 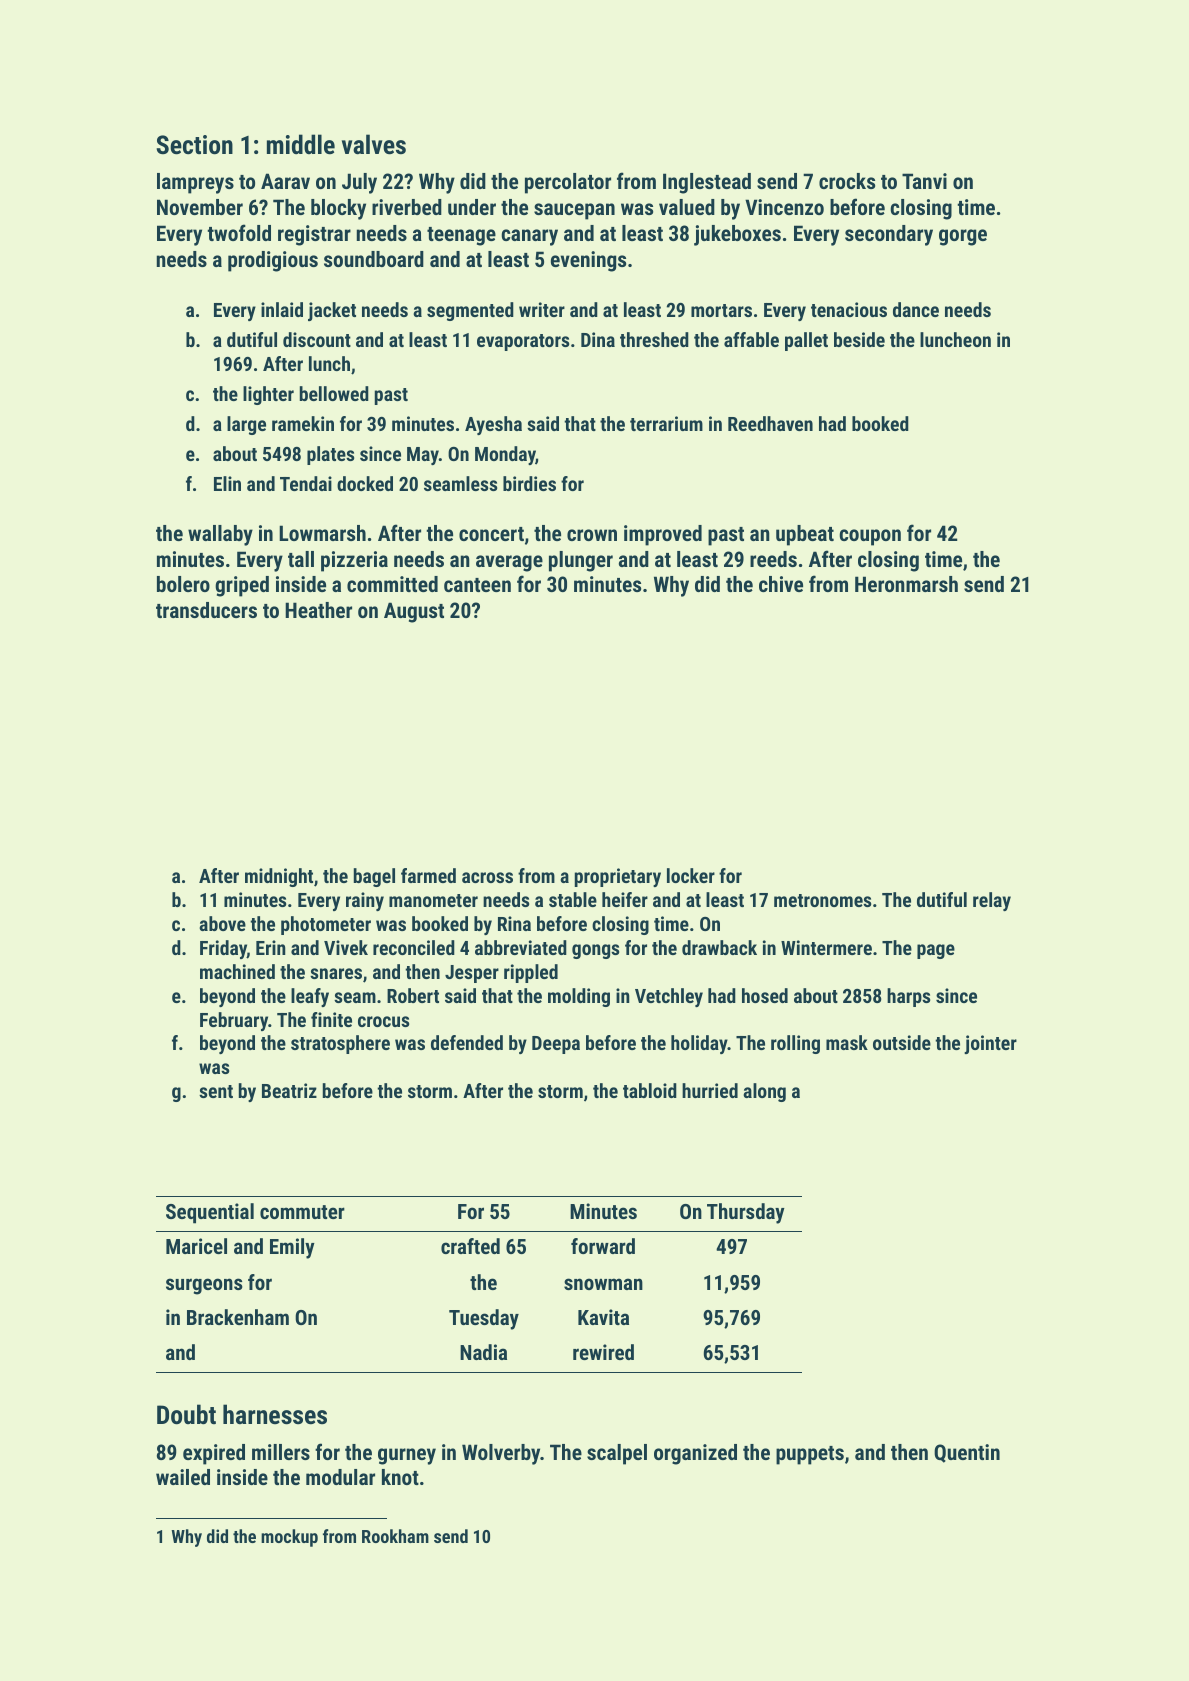 What do you see at coordinates (318, 610) in the page?
I see `Heather` at bounding box center [318, 610].
